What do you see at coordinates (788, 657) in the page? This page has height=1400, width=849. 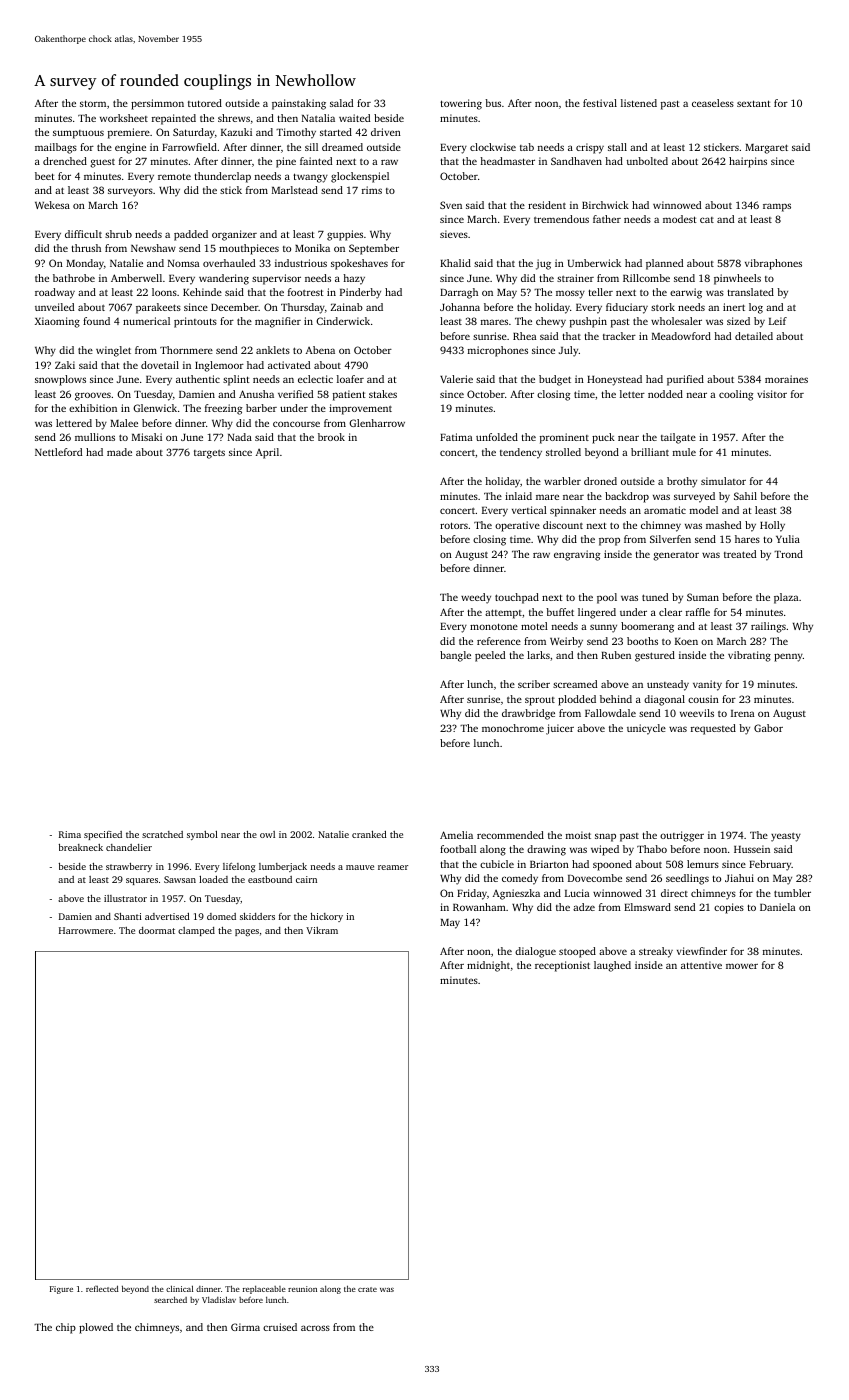 I see `penny` at bounding box center [788, 657].
